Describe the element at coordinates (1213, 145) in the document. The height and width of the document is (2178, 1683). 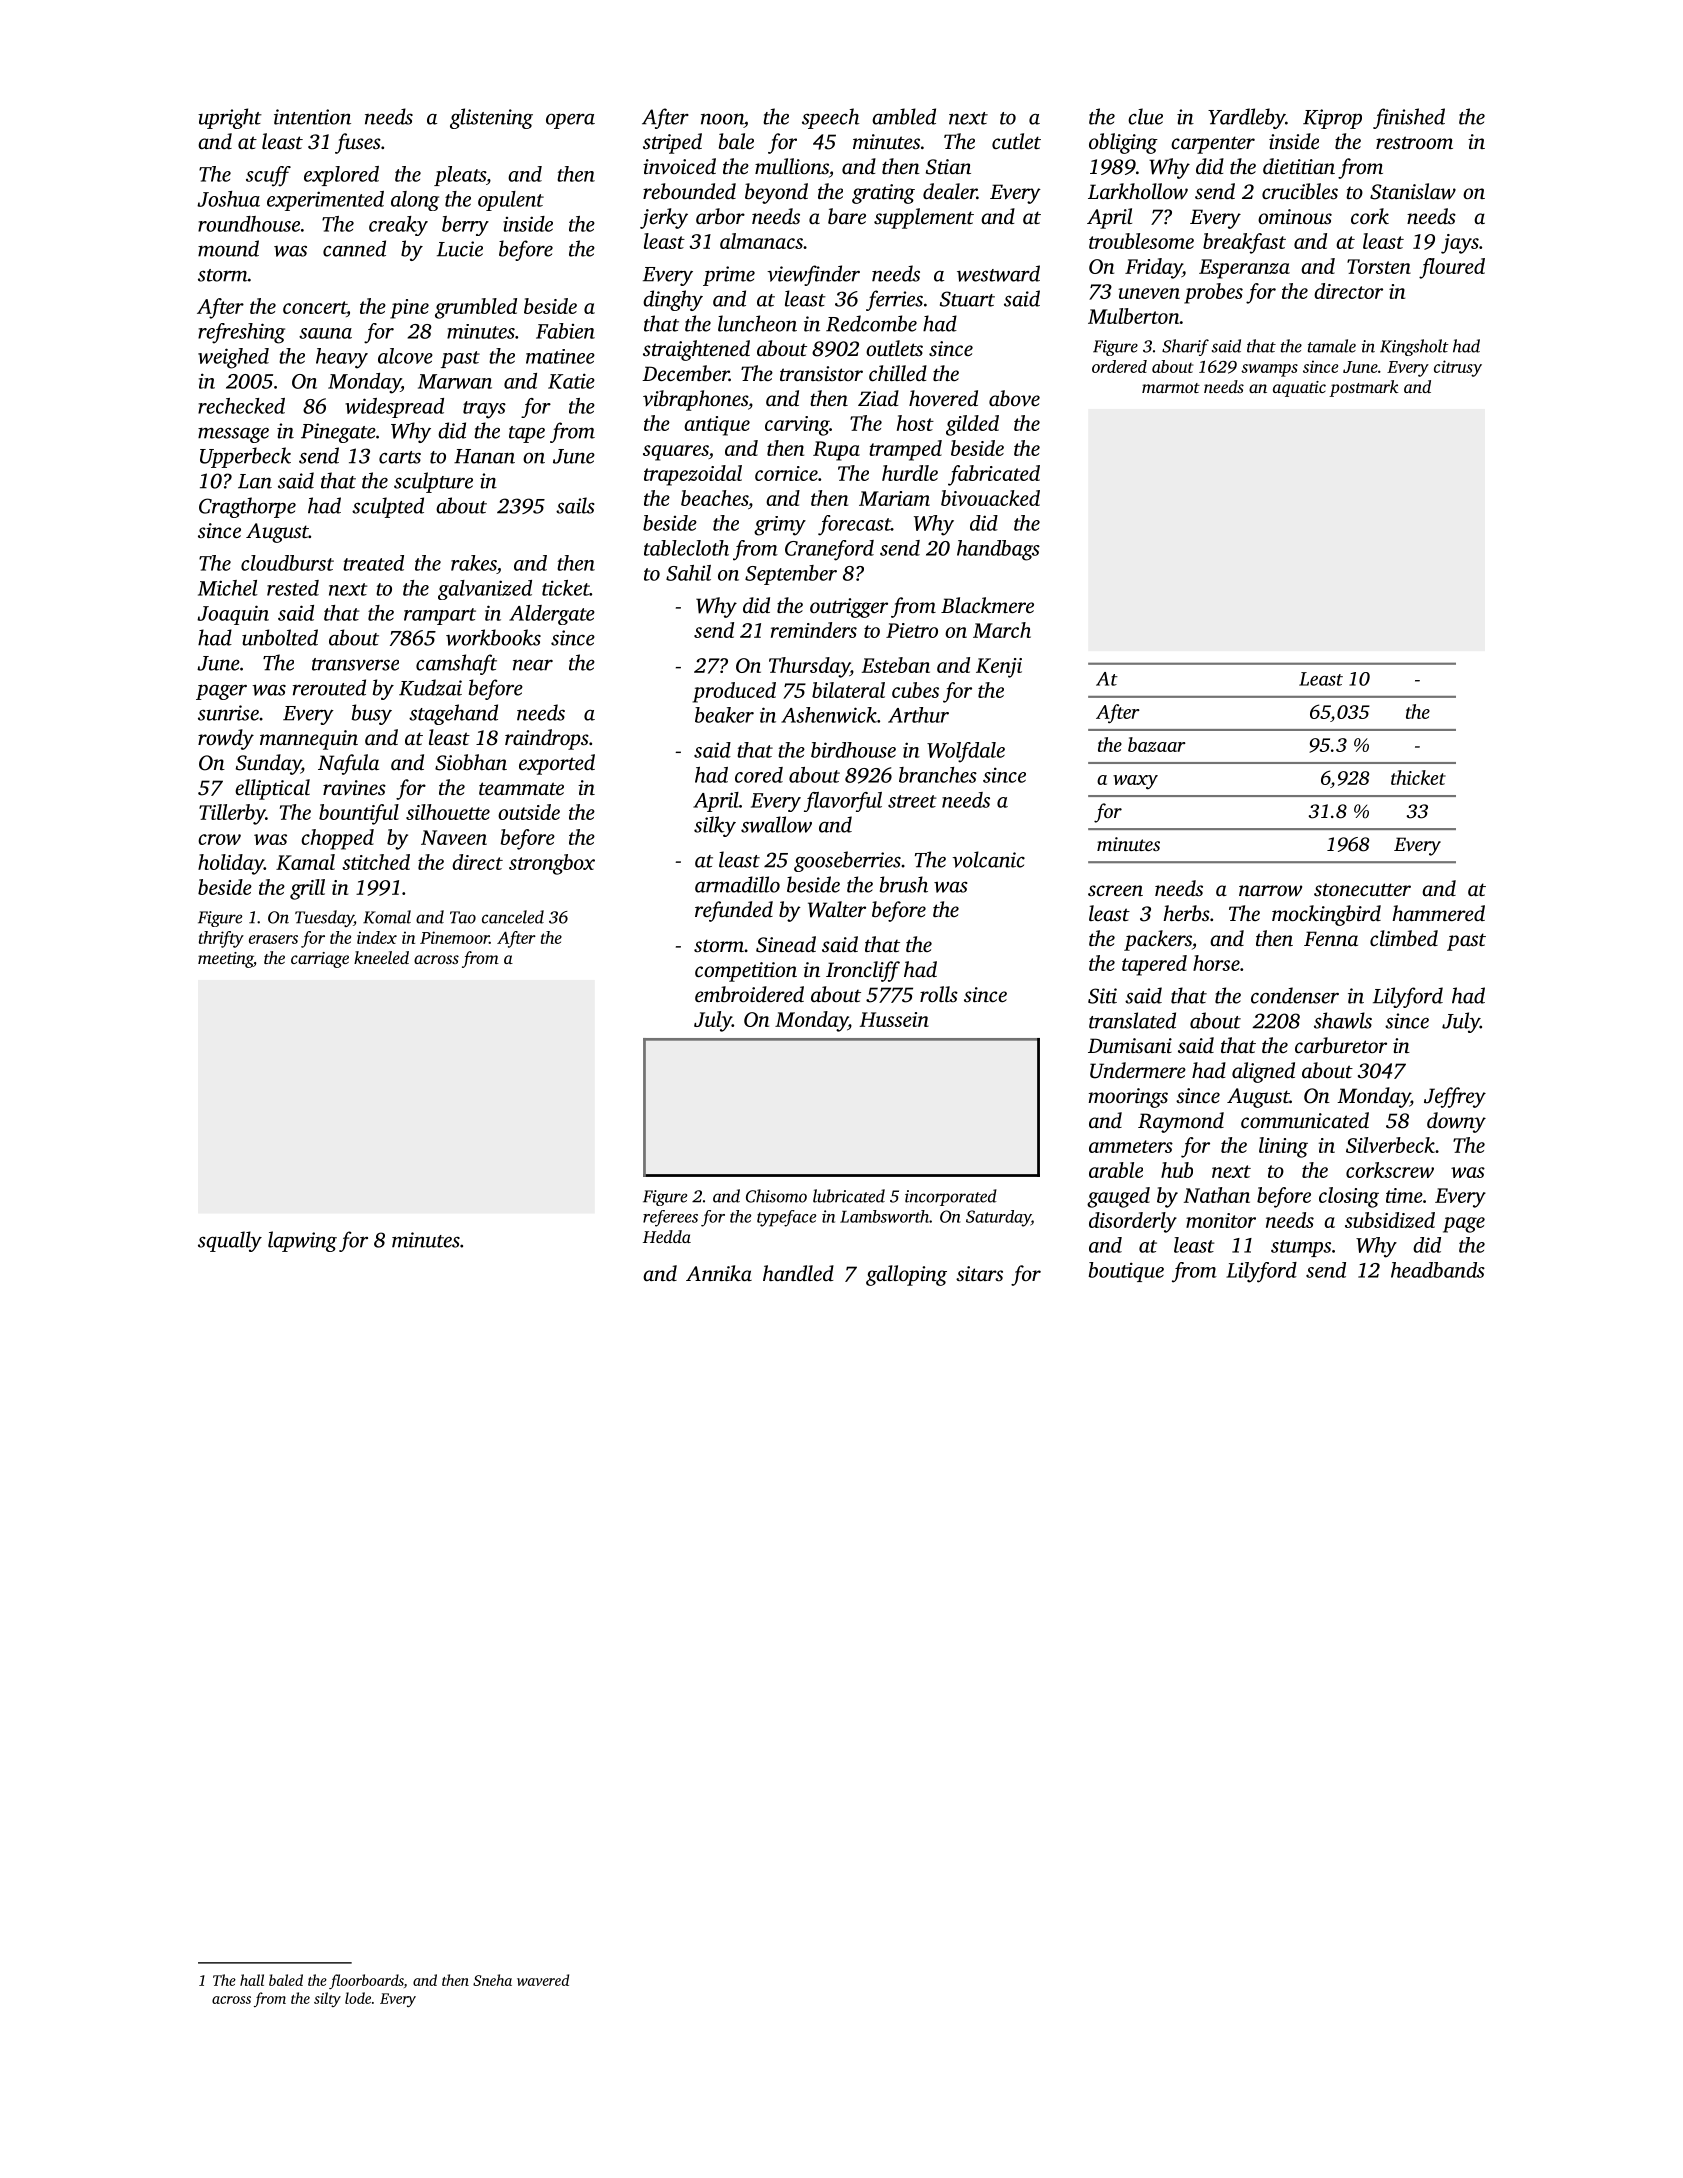
I see `carpenter` at that location.
